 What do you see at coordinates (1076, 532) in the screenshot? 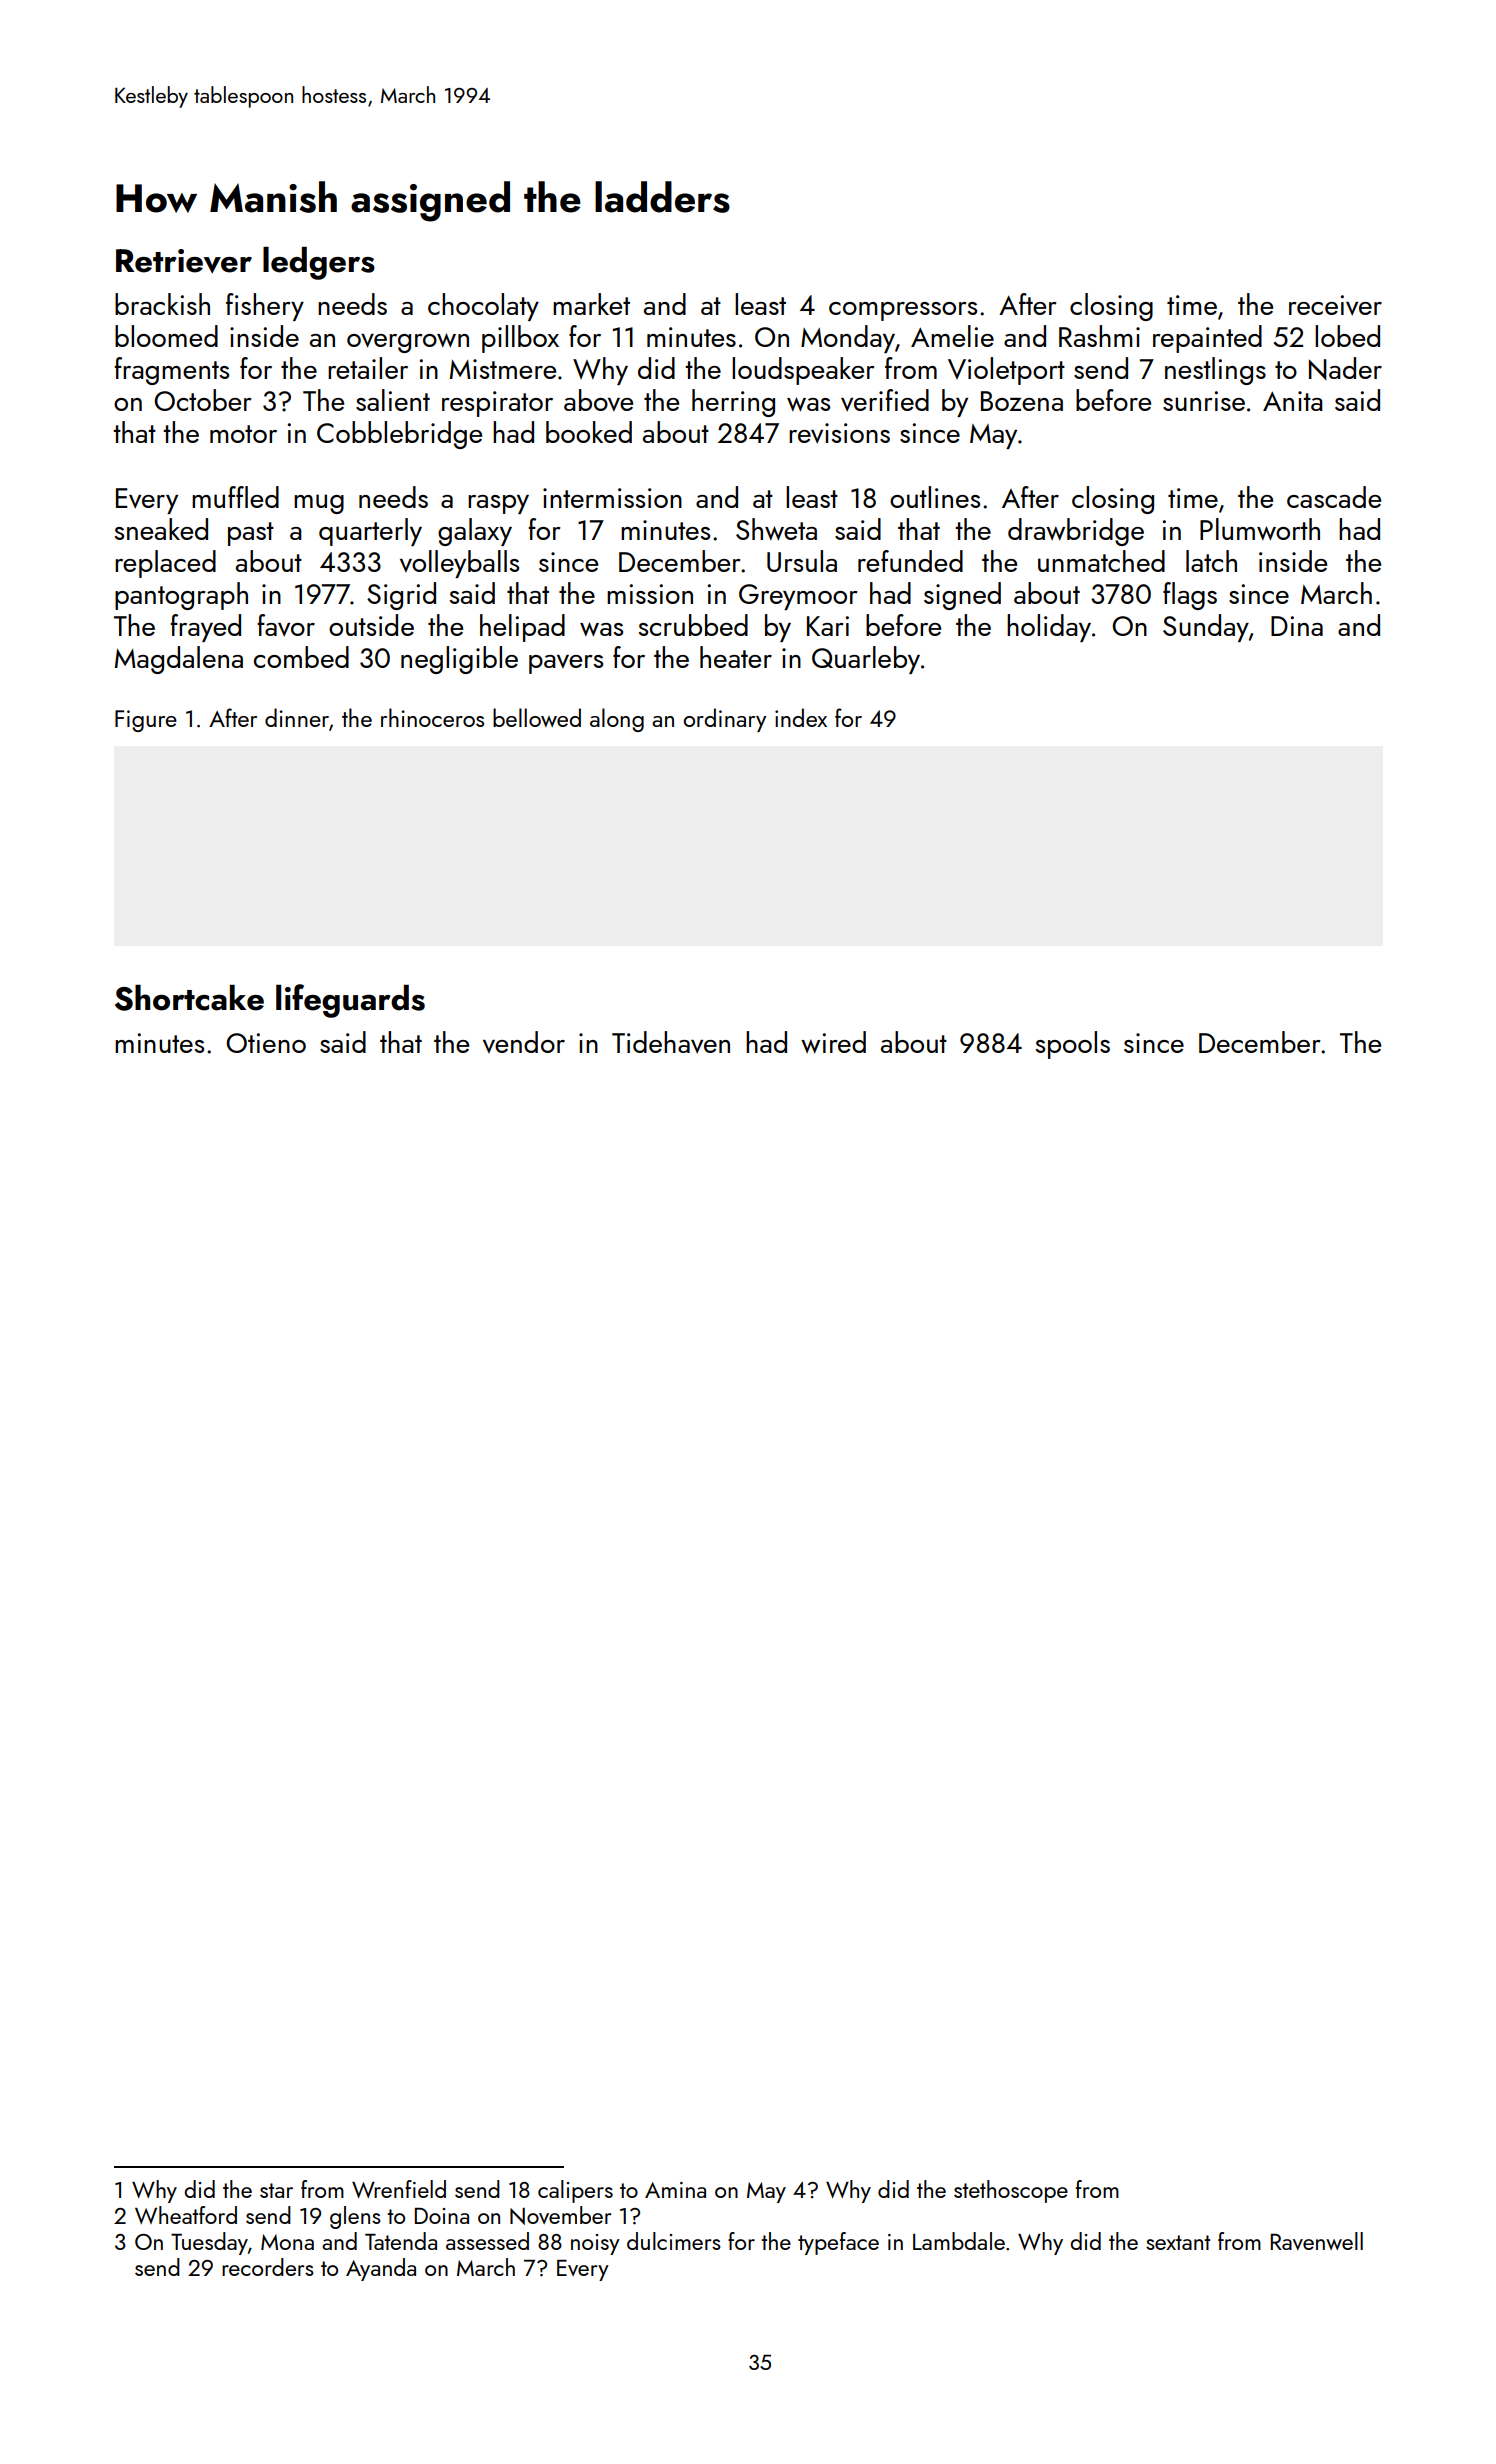
I see `drawbridge` at bounding box center [1076, 532].
